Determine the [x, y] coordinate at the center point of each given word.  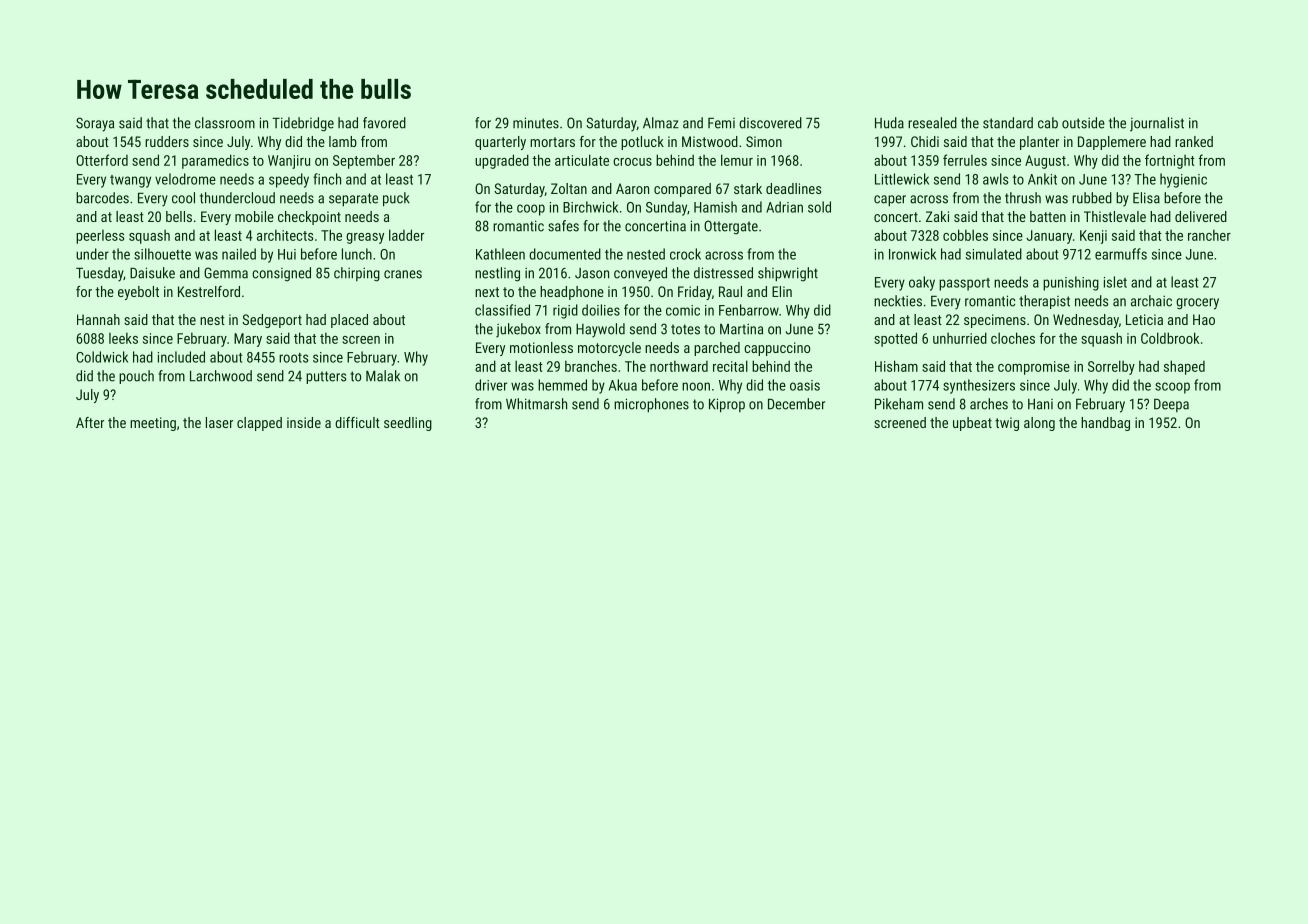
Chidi [925, 141]
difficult [357, 422]
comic [683, 310]
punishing [1071, 283]
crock [685, 254]
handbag [1105, 424]
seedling [408, 424]
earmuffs [1121, 254]
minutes [536, 123]
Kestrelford [209, 291]
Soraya [95, 124]
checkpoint [309, 218]
